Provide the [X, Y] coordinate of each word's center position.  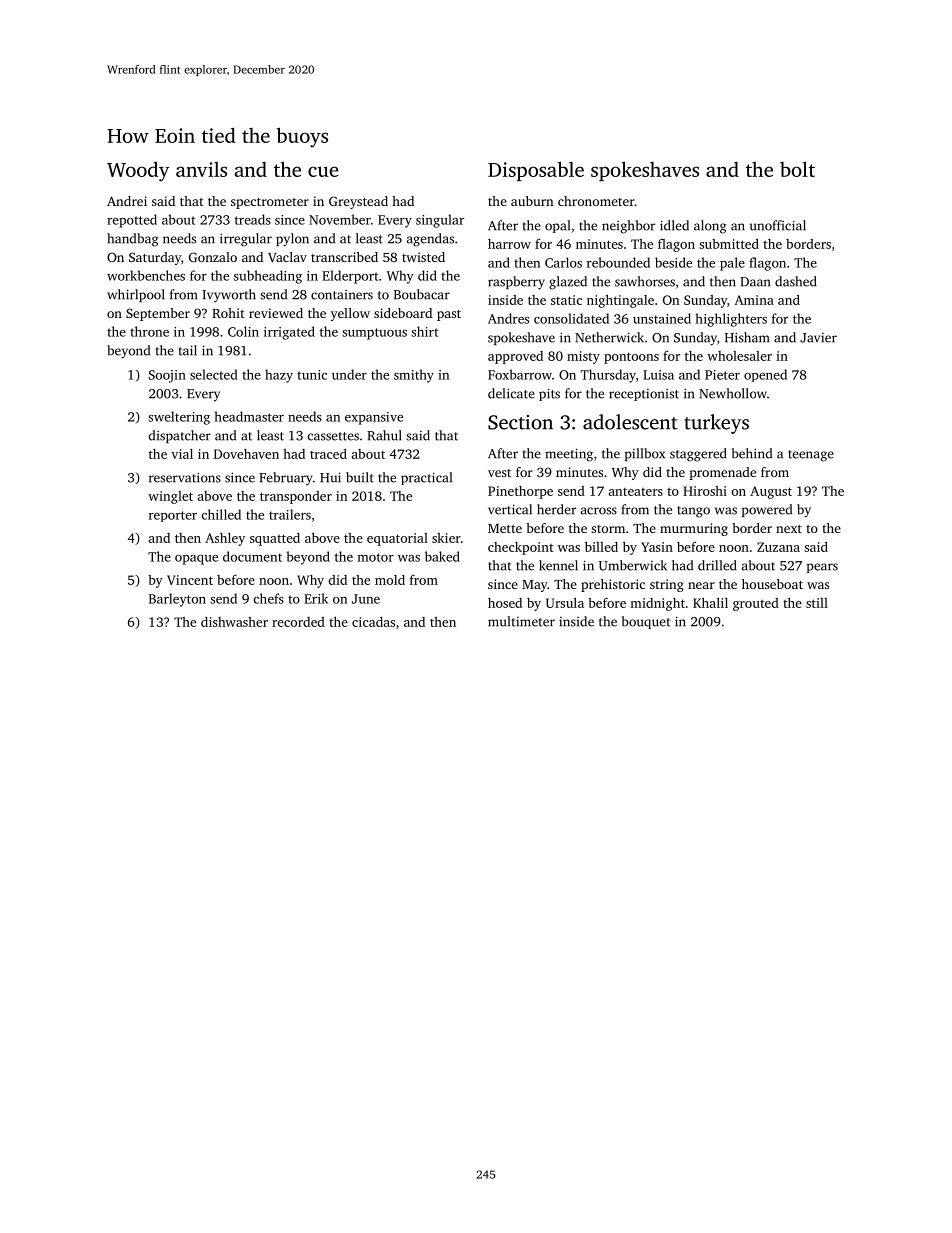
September [158, 314]
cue [323, 171]
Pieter [722, 375]
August [771, 492]
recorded [298, 622]
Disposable [536, 171]
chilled [221, 514]
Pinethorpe [520, 492]
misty [583, 357]
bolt [797, 169]
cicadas [373, 622]
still [817, 603]
